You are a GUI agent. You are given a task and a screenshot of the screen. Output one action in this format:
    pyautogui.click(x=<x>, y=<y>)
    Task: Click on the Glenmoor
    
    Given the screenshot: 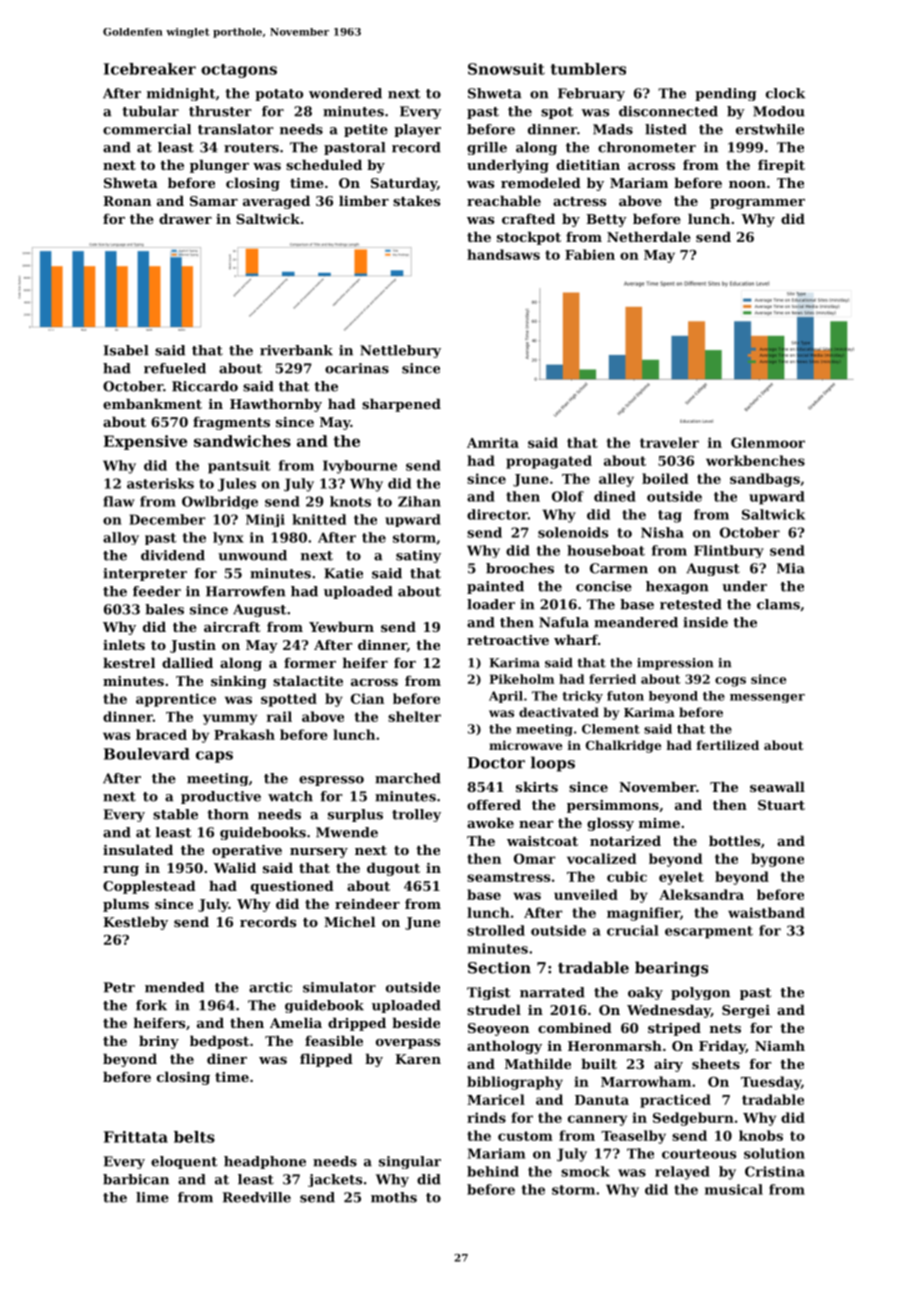 What is the action you would take?
    pyautogui.click(x=768, y=442)
